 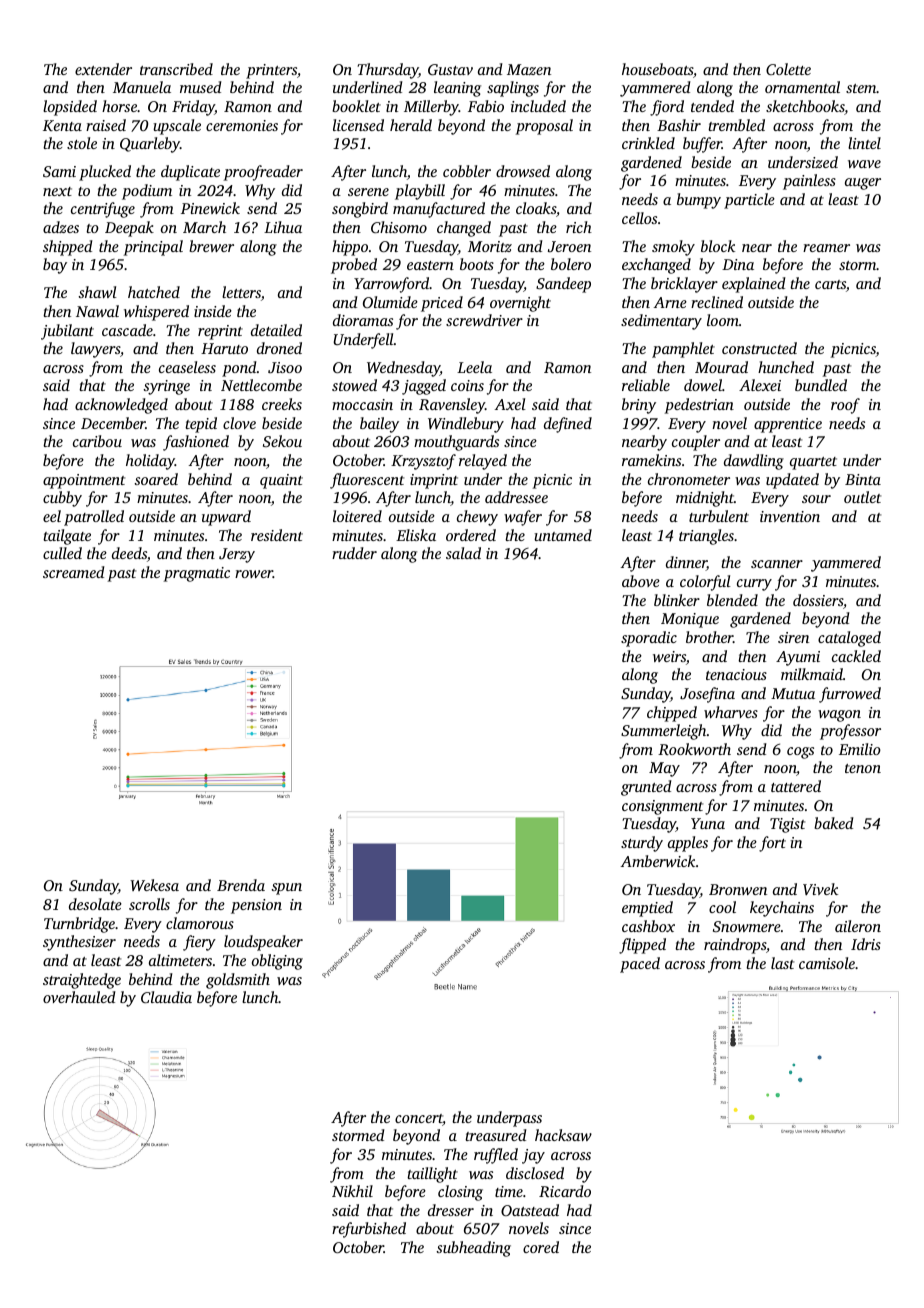 What do you see at coordinates (510, 404) in the page?
I see `Axel` at bounding box center [510, 404].
